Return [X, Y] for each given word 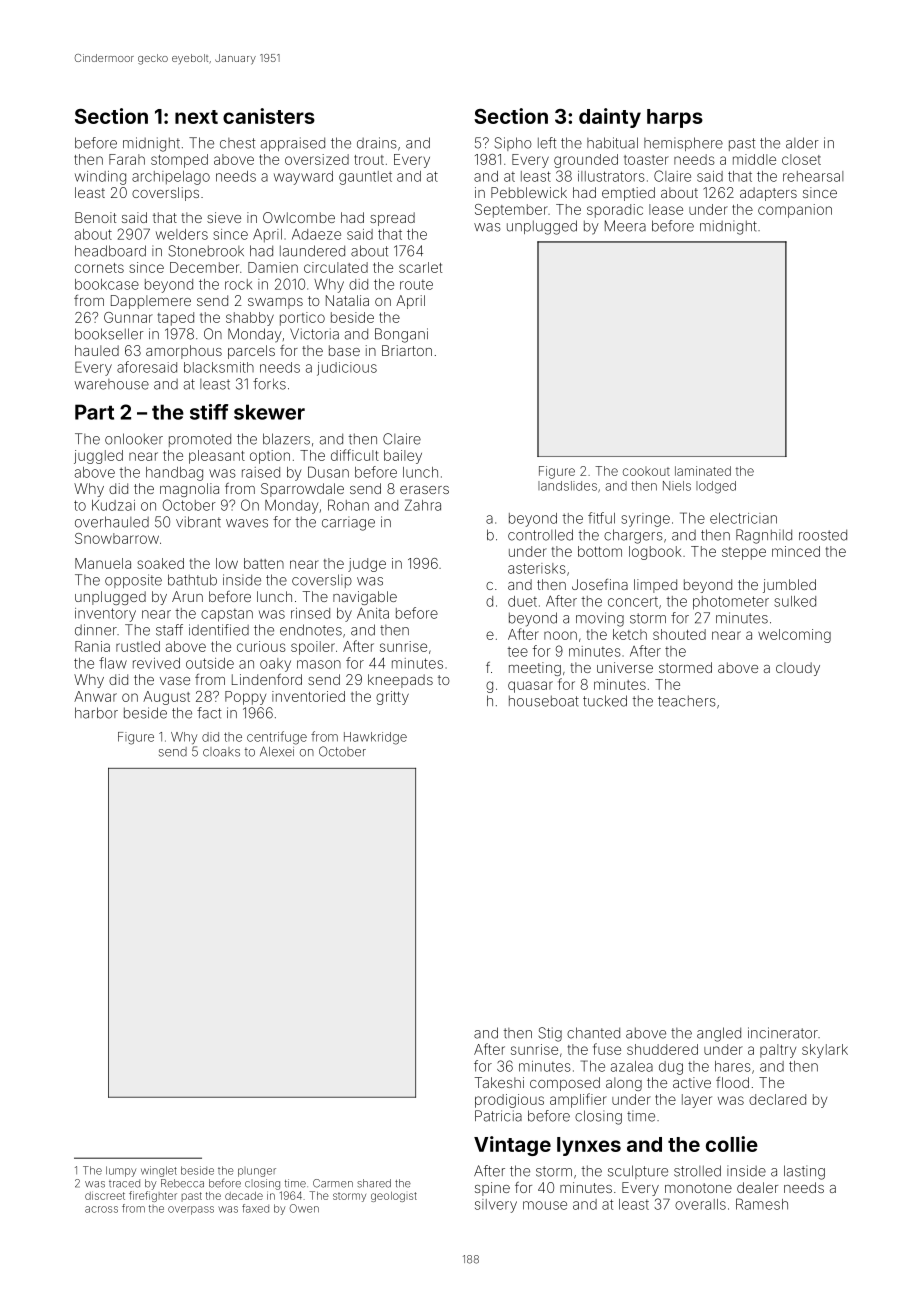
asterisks [537, 568]
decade [244, 1196]
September [511, 211]
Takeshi [499, 1082]
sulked [795, 601]
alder [802, 143]
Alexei [277, 751]
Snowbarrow [117, 538]
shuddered [662, 1049]
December [204, 267]
